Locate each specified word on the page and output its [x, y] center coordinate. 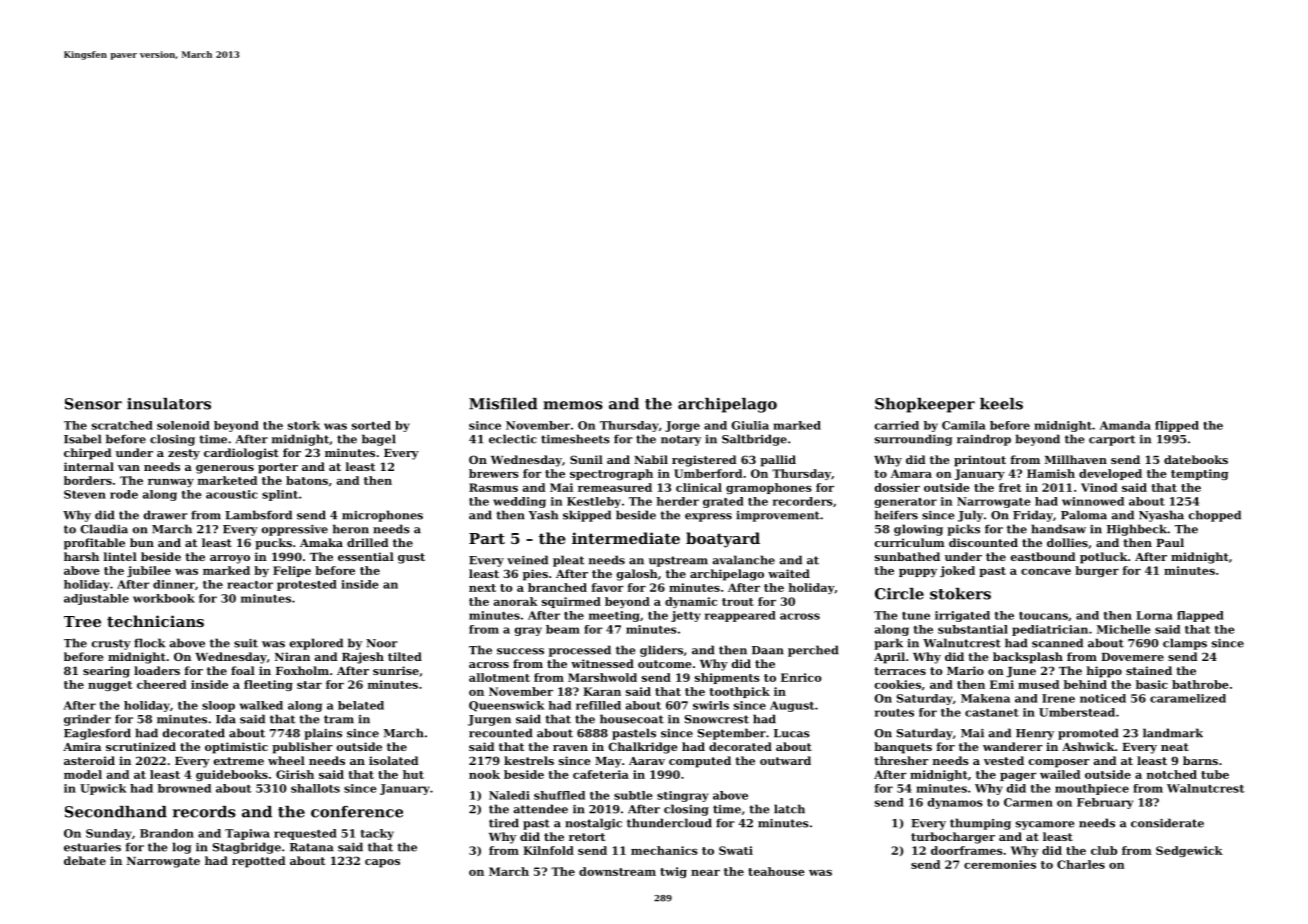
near [705, 873]
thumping [980, 824]
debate [85, 860]
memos [573, 405]
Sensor [93, 404]
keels [1001, 404]
